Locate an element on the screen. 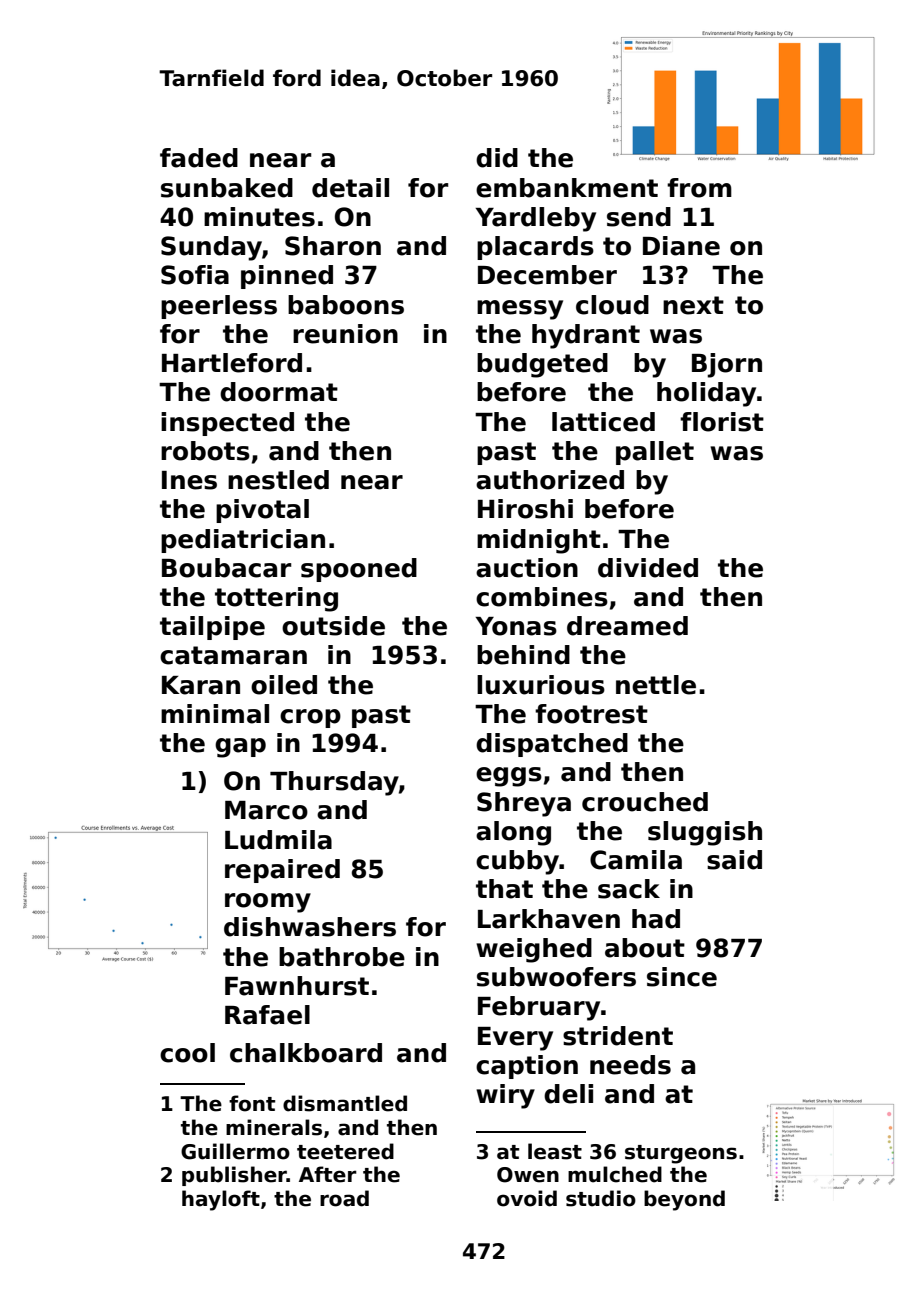 The width and height of the screenshot is (924, 1311). roomy is located at coordinates (268, 903).
